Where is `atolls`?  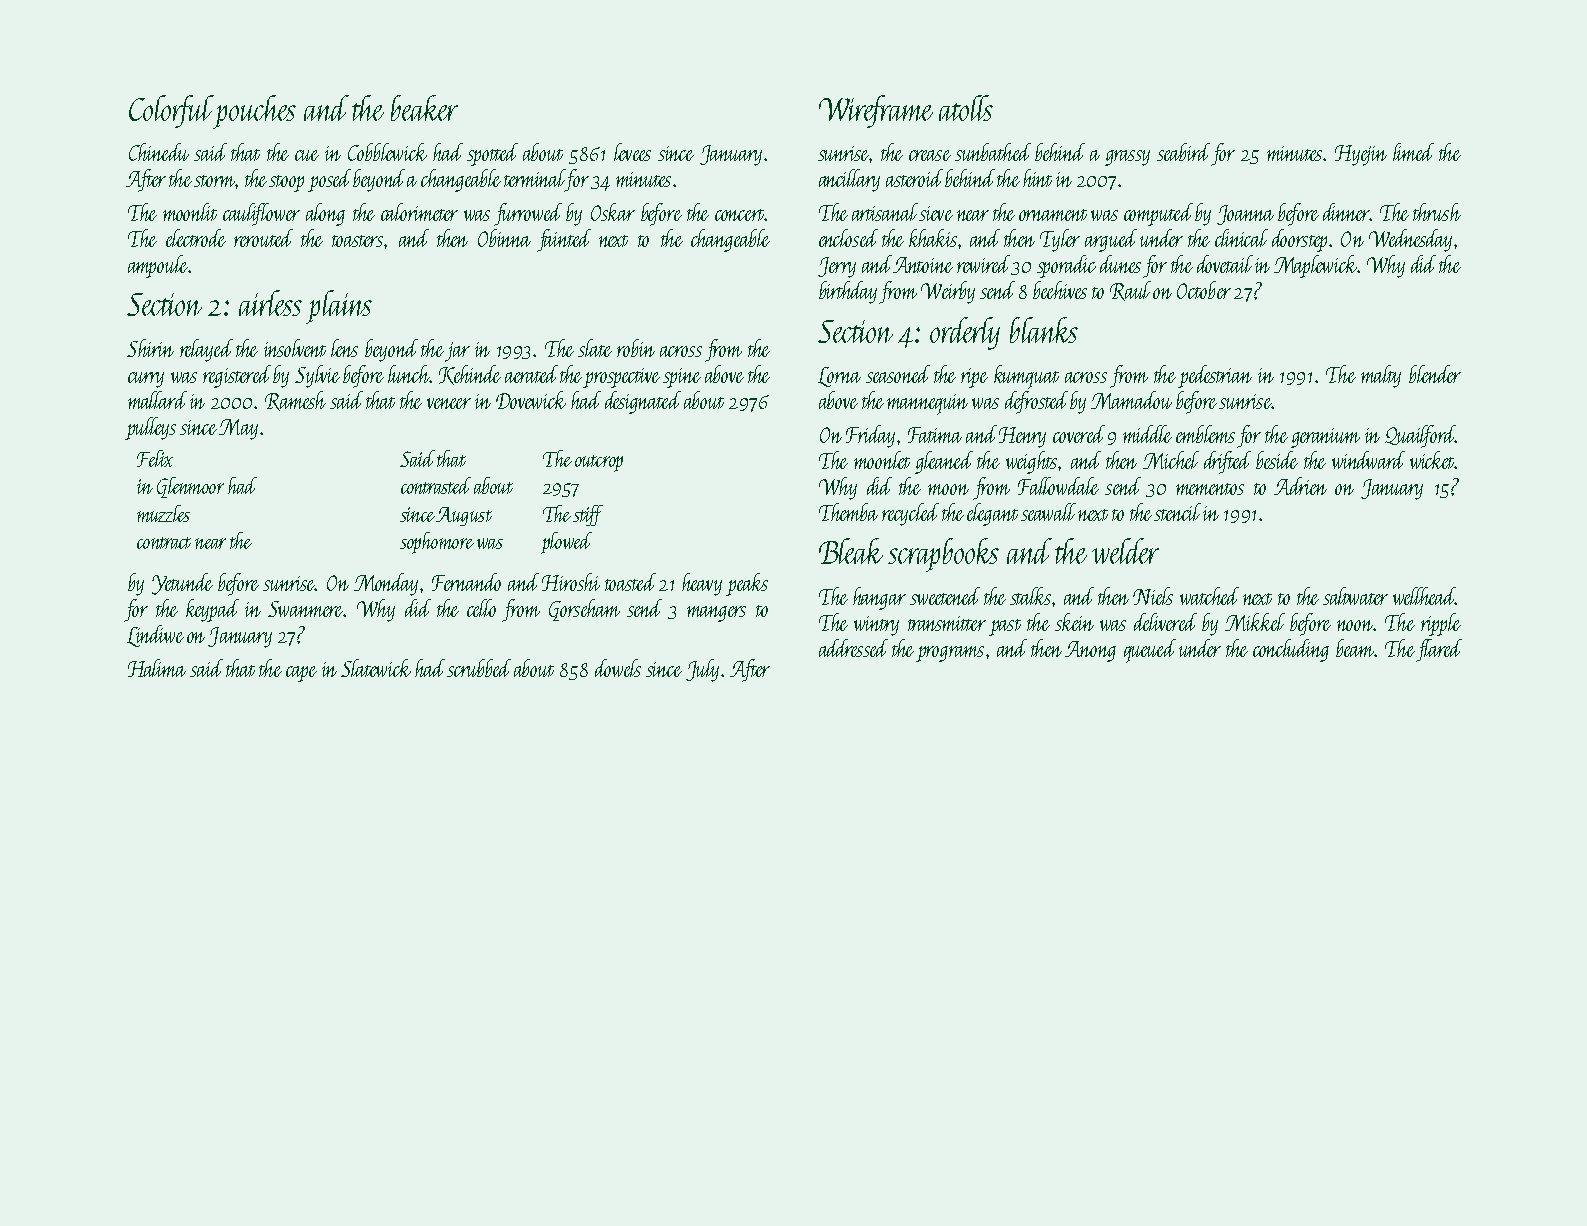 atolls is located at coordinates (966, 108).
